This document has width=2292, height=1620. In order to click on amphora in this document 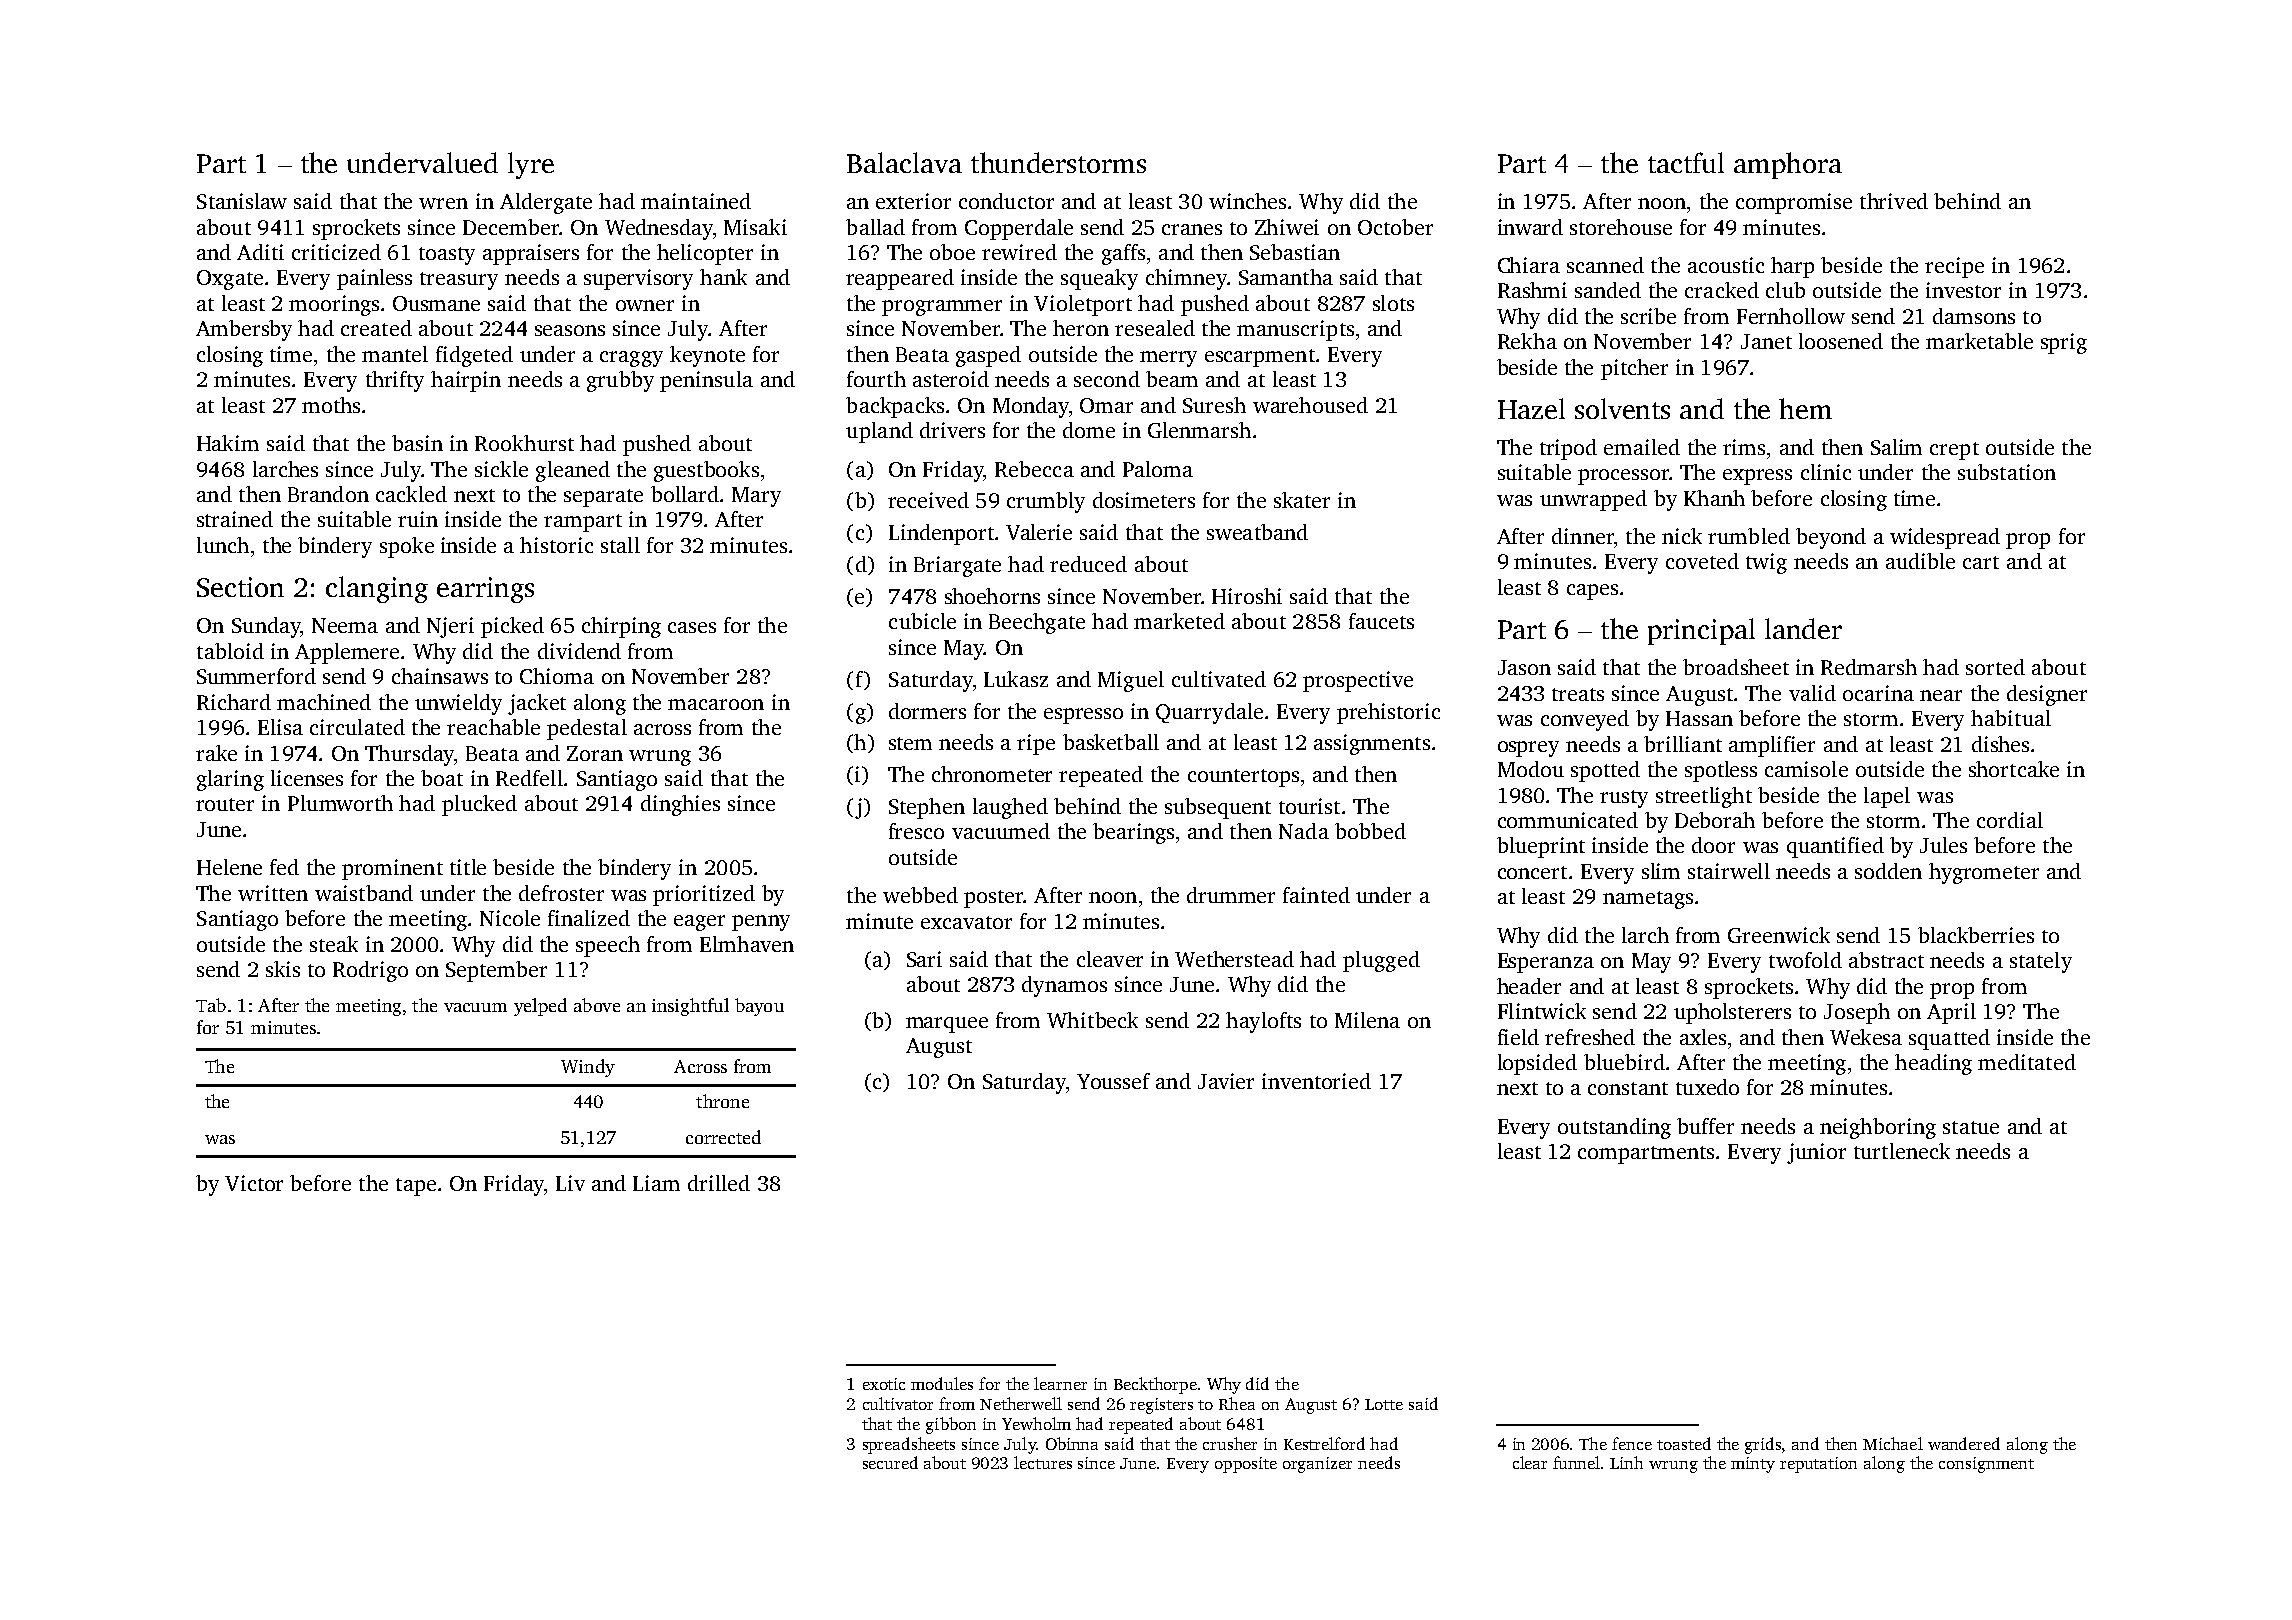, I will do `click(1788, 165)`.
